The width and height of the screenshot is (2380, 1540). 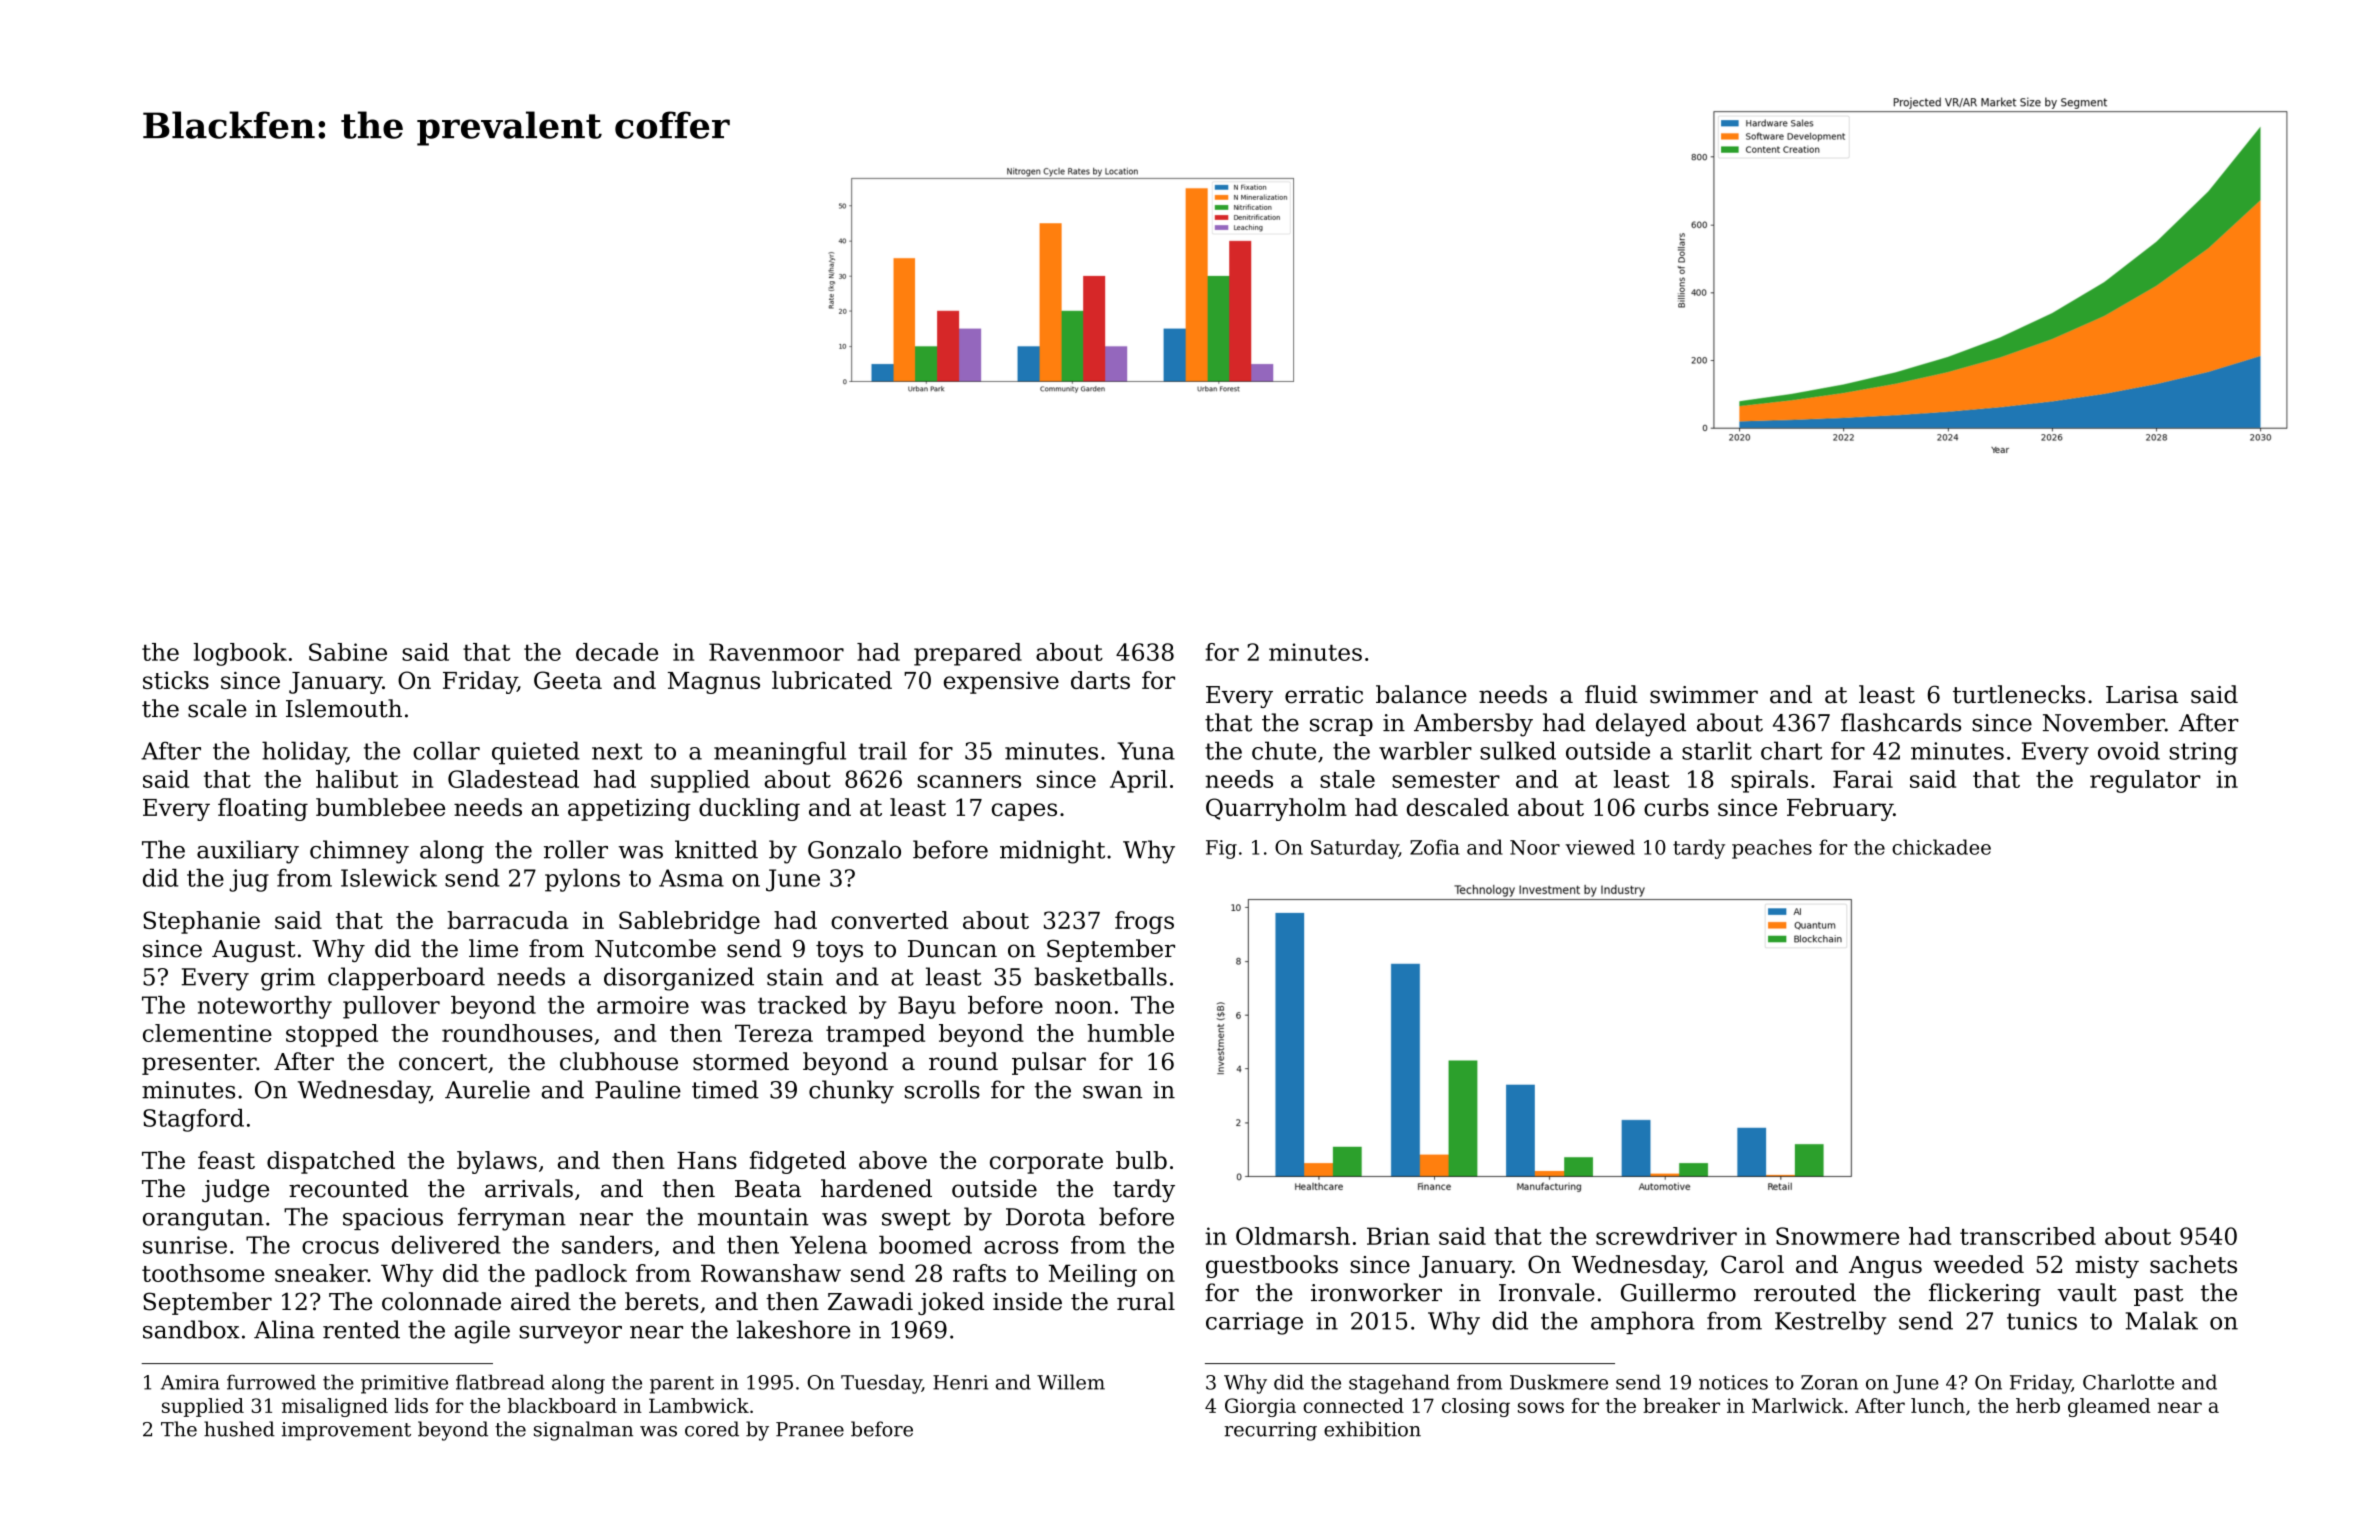 I want to click on Farai, so click(x=1863, y=779).
